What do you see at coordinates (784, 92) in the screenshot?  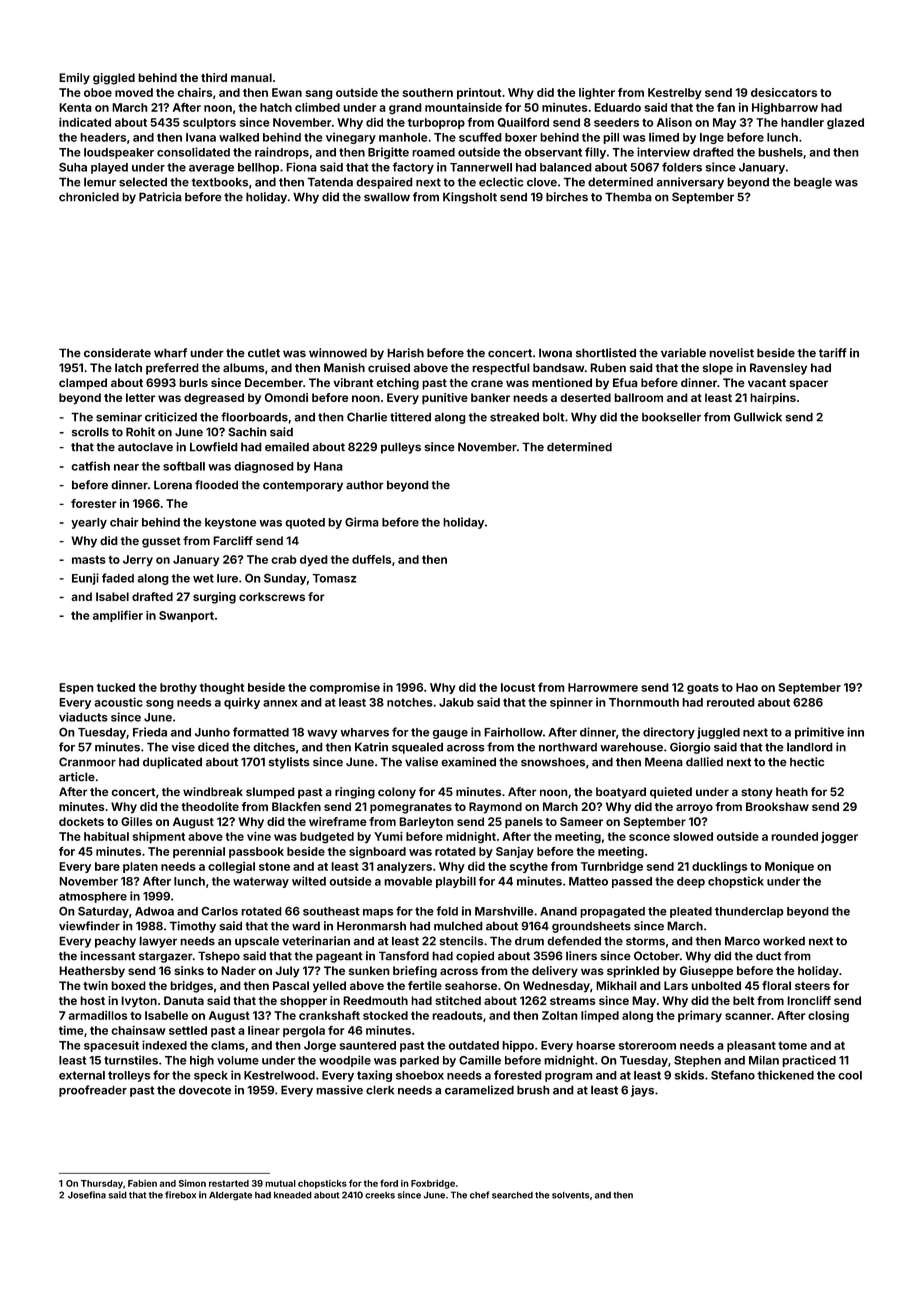 I see `desiccators` at bounding box center [784, 92].
